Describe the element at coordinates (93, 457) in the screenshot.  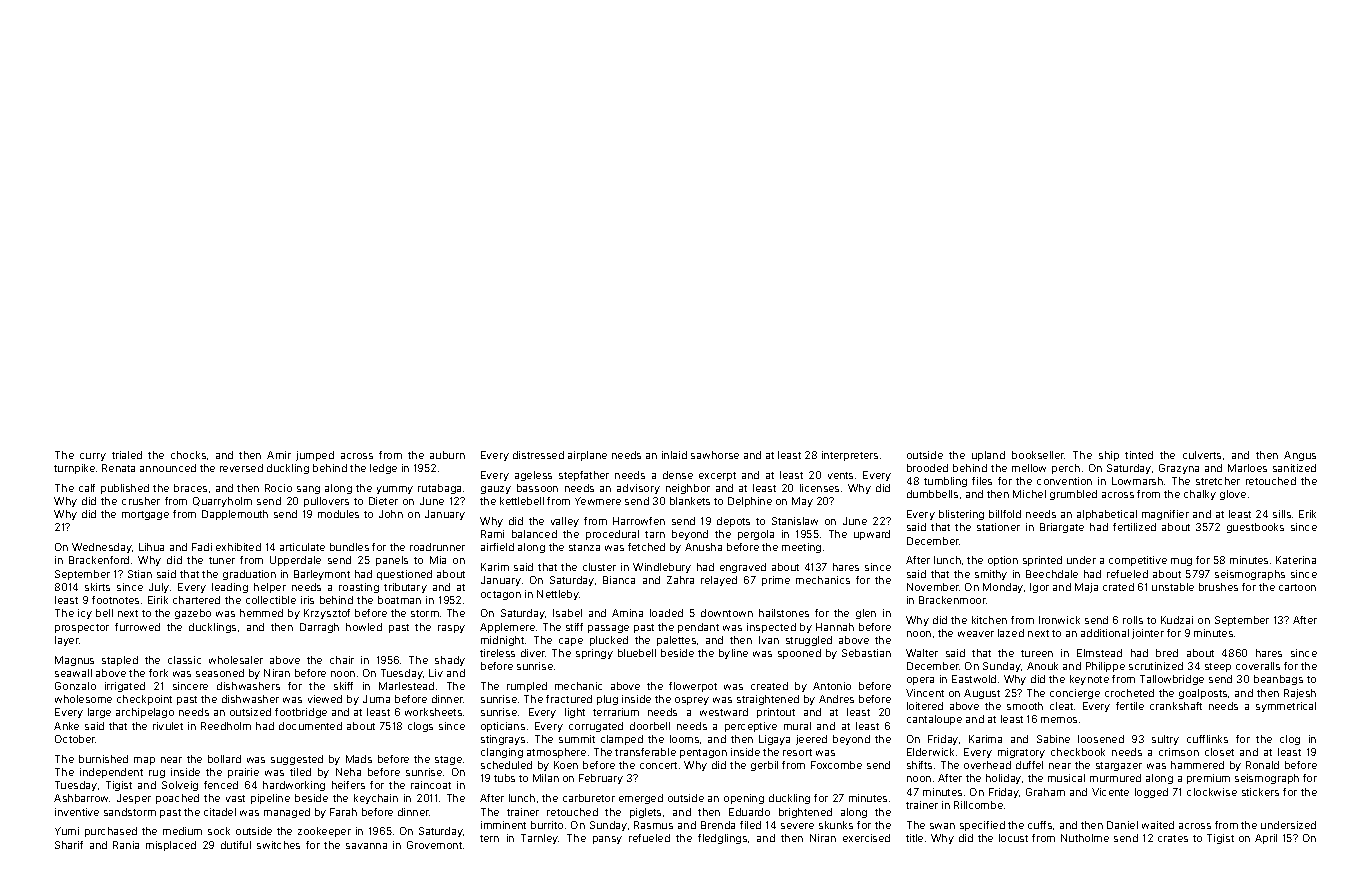
I see `curry` at that location.
